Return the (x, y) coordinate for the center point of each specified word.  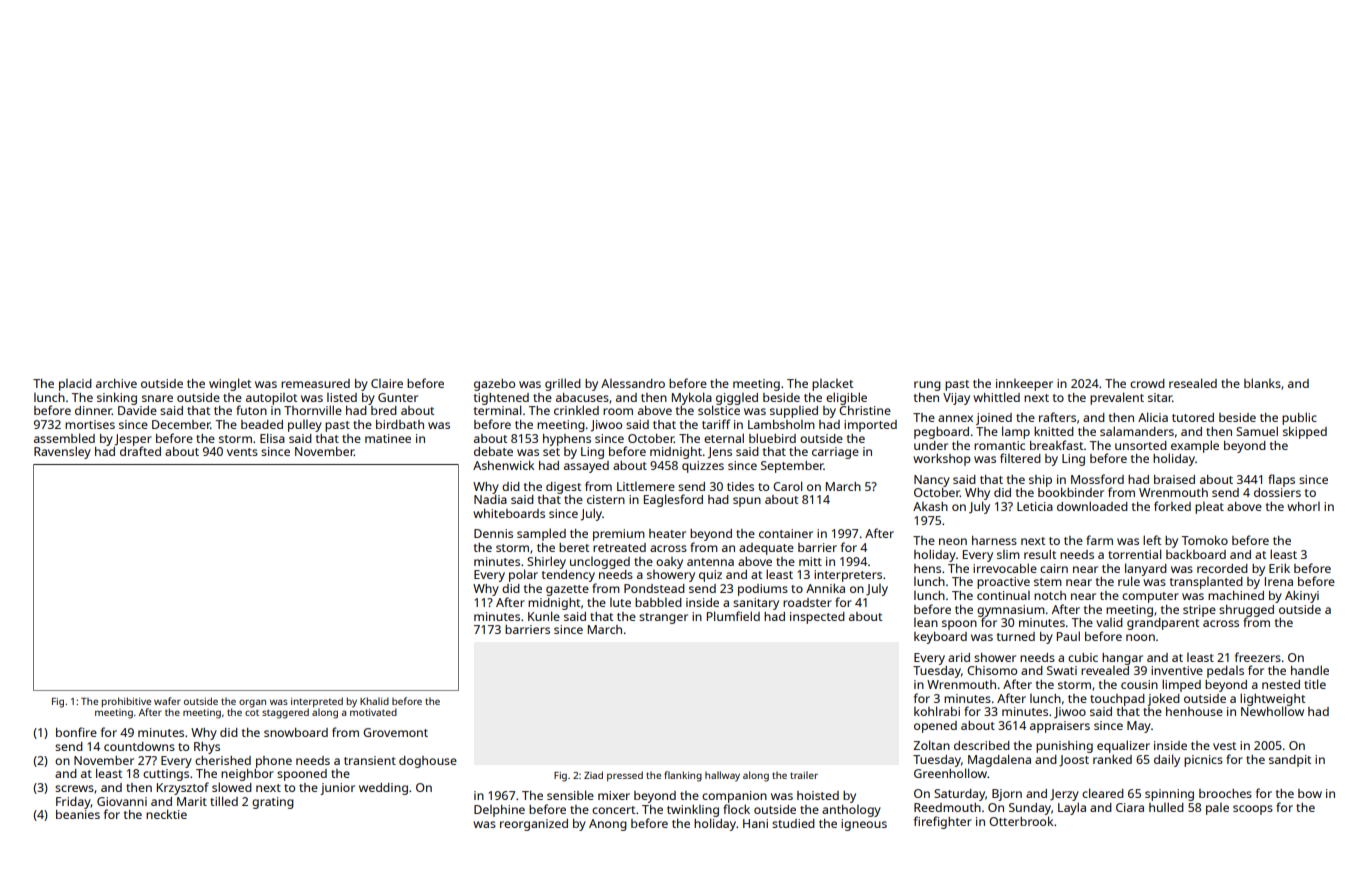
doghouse (428, 762)
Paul (1068, 636)
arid (959, 657)
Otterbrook (1021, 821)
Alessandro (633, 383)
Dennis (493, 533)
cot (252, 713)
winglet (230, 384)
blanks (1262, 383)
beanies (78, 814)
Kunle (544, 616)
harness (994, 540)
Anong (608, 825)
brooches (1225, 793)
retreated (619, 547)
